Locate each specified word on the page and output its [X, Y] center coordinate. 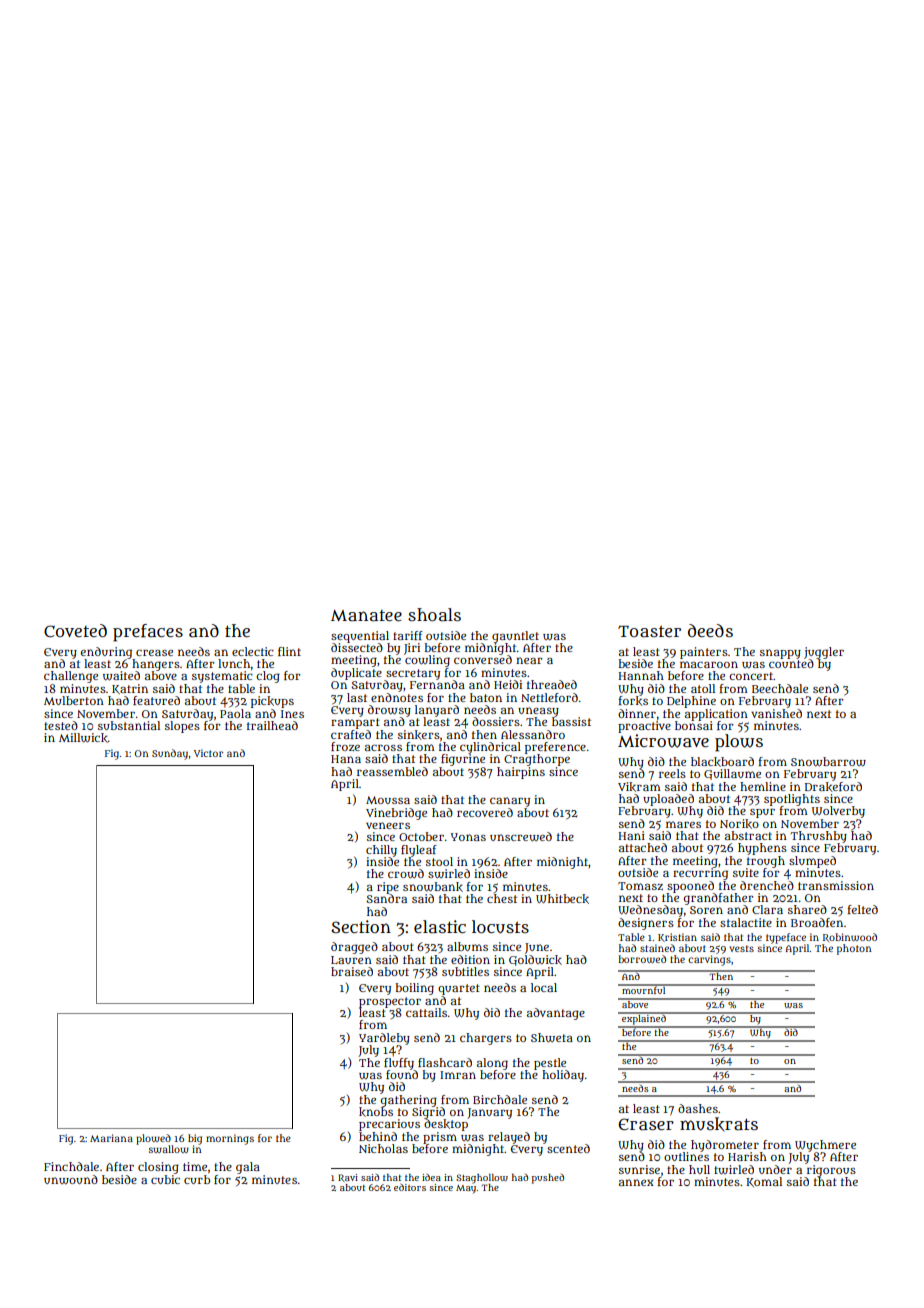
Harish [747, 1156]
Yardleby [384, 1039]
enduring [106, 653]
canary [510, 802]
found [402, 1074]
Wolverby [838, 812]
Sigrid [428, 1113]
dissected [357, 647]
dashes [698, 1108]
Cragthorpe [537, 760]
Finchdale [71, 1166]
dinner [637, 713]
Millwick [83, 738]
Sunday [170, 754]
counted [791, 663]
